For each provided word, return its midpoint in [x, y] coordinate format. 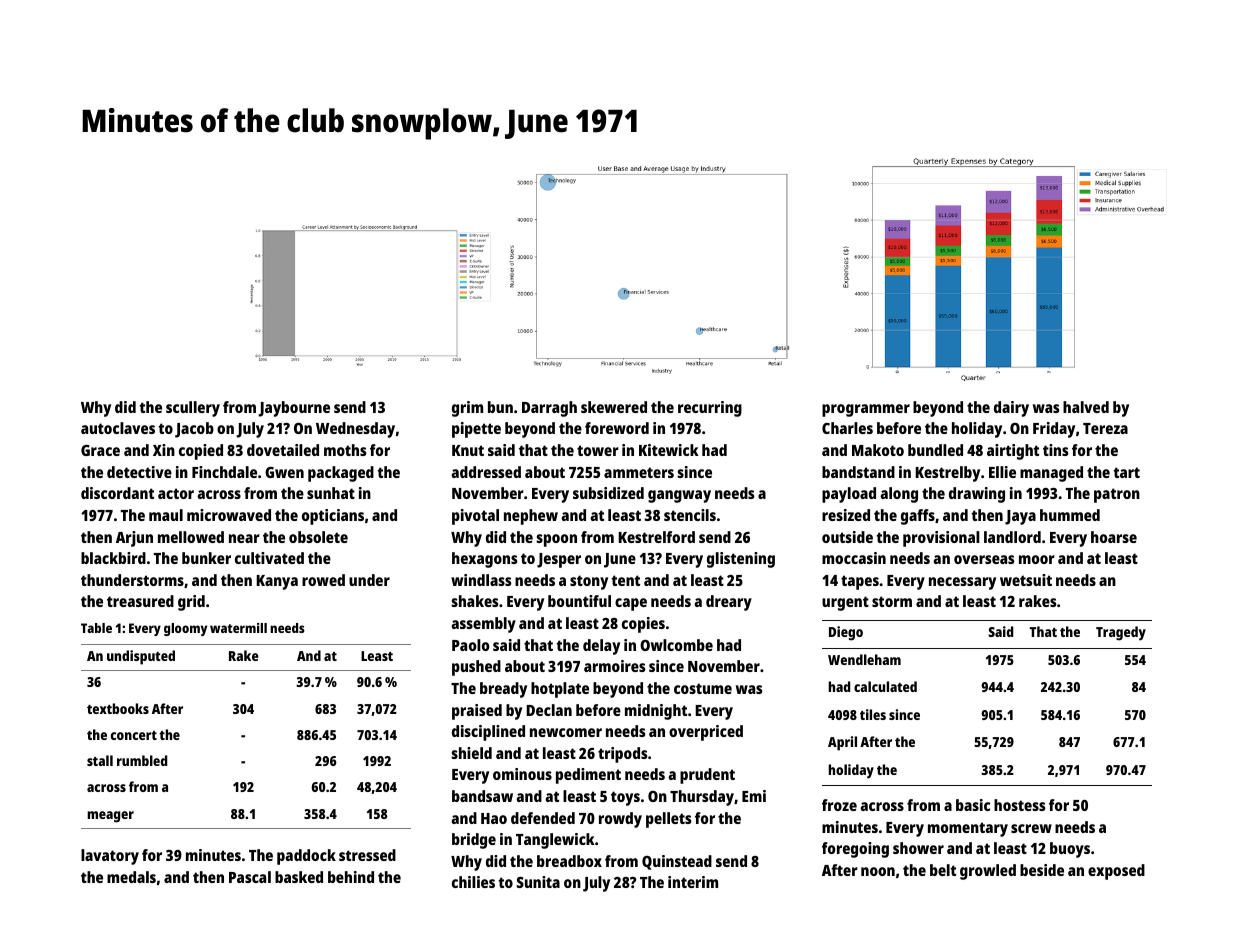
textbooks [118, 708]
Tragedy [1121, 633]
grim [467, 409]
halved [1086, 407]
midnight [656, 712]
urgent [845, 603]
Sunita [538, 882]
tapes [860, 582]
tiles [873, 714]
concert [134, 735]
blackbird [113, 558]
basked [299, 877]
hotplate [560, 690]
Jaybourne [294, 409]
